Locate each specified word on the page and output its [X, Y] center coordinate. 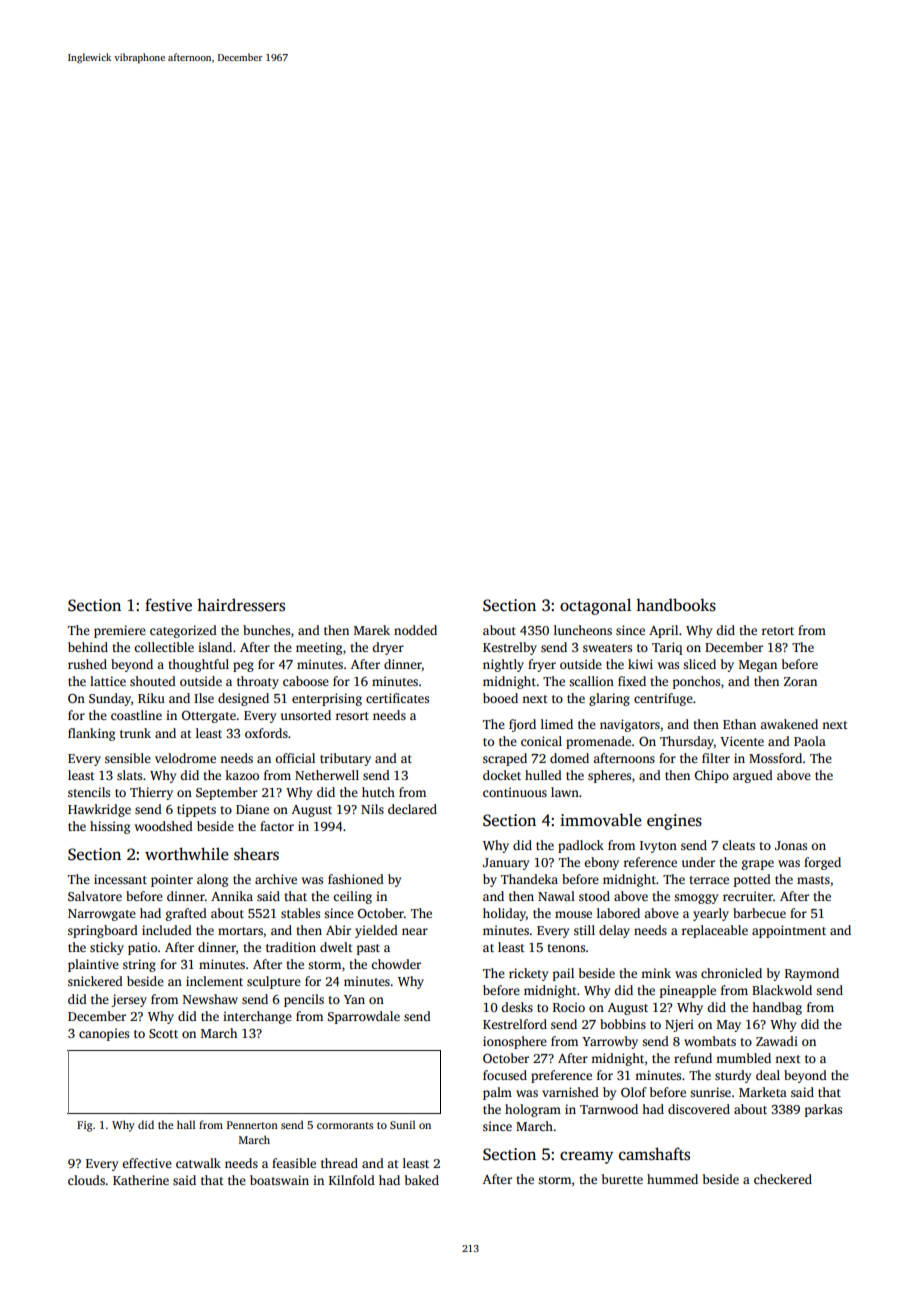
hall [186, 1124]
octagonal [595, 606]
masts [813, 880]
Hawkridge [99, 810]
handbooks [676, 605]
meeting [319, 648]
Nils [372, 809]
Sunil [402, 1124]
